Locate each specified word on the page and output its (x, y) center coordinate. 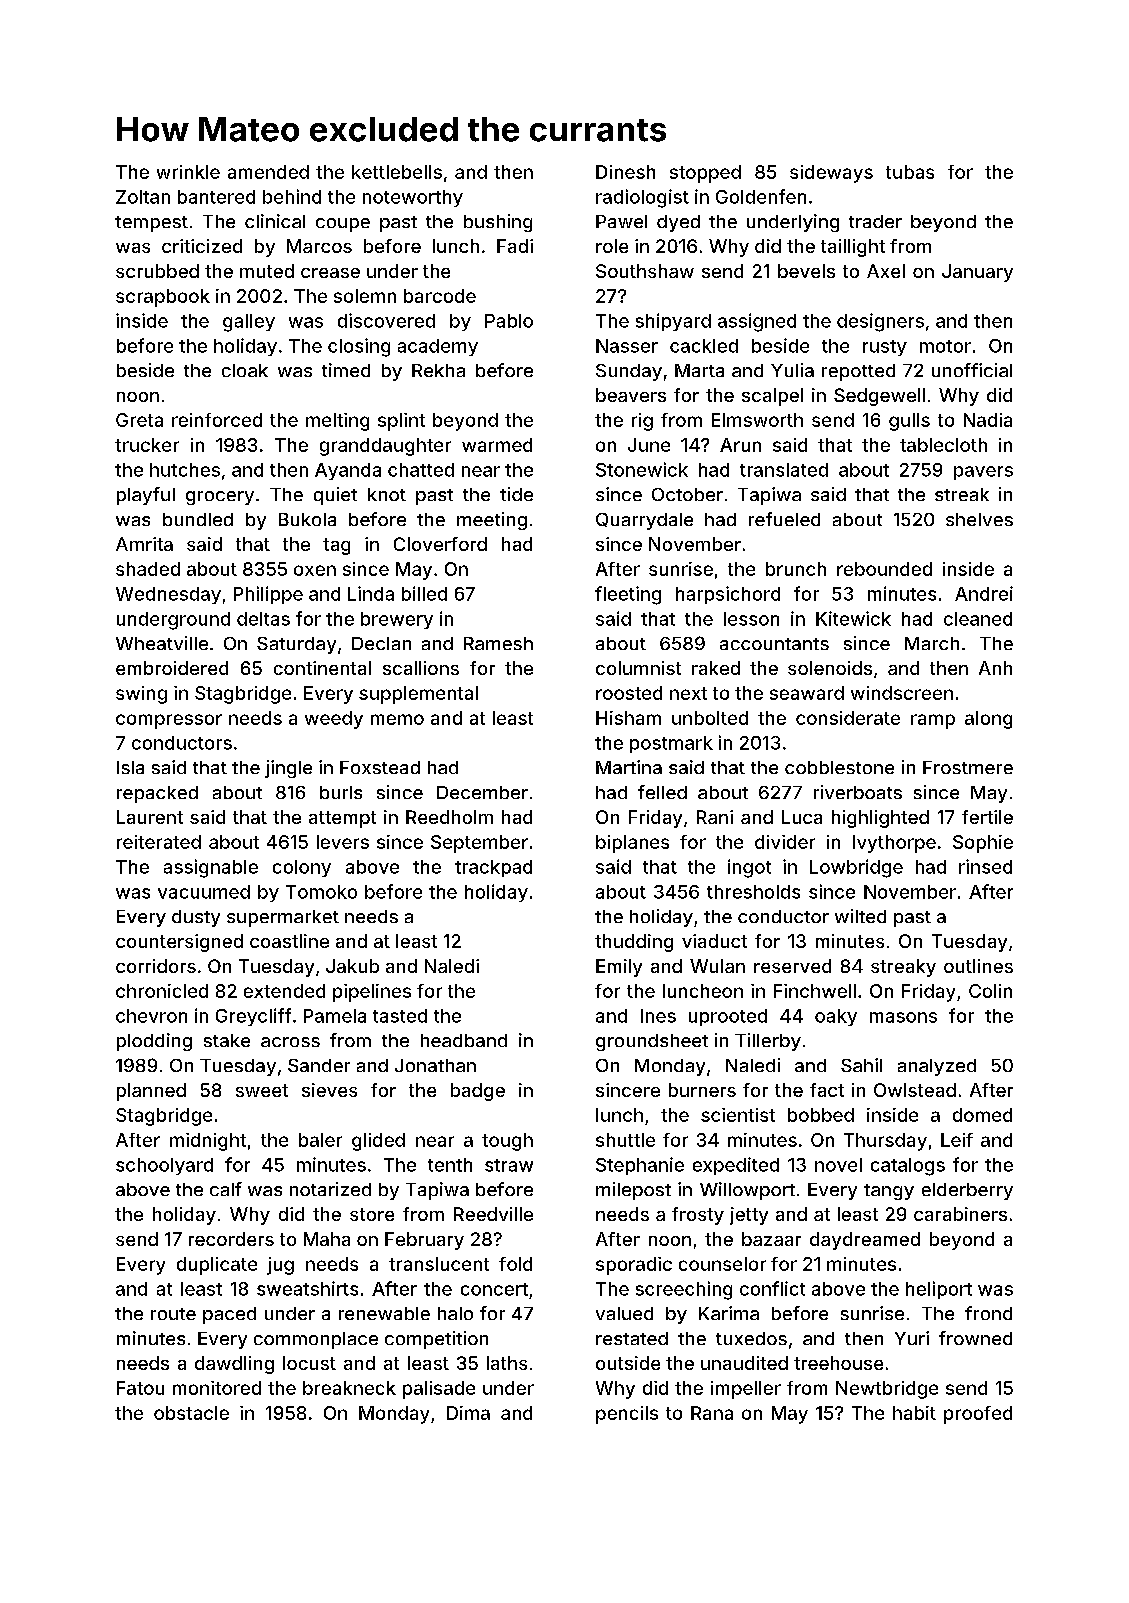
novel (838, 1165)
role (612, 246)
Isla (130, 767)
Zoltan (143, 197)
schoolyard (164, 1166)
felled (662, 792)
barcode (440, 296)
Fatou (140, 1388)
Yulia (792, 370)
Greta (139, 420)
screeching (684, 1290)
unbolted (710, 718)
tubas (910, 172)
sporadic (634, 1266)
